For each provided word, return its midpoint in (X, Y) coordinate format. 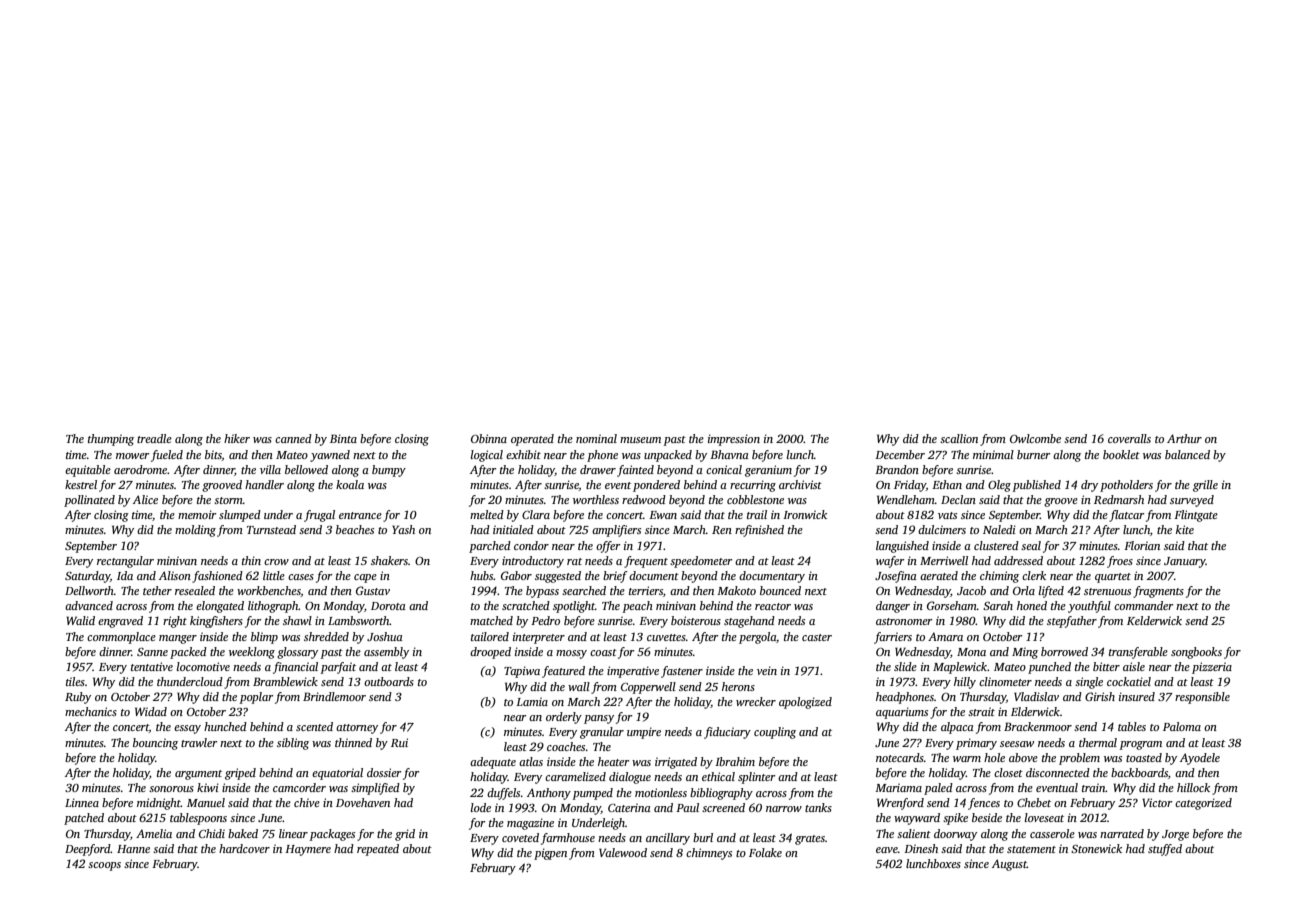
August (1009, 865)
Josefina (896, 577)
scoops (104, 866)
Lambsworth (359, 620)
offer (608, 547)
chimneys (709, 854)
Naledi (999, 529)
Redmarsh (1119, 499)
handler (264, 484)
